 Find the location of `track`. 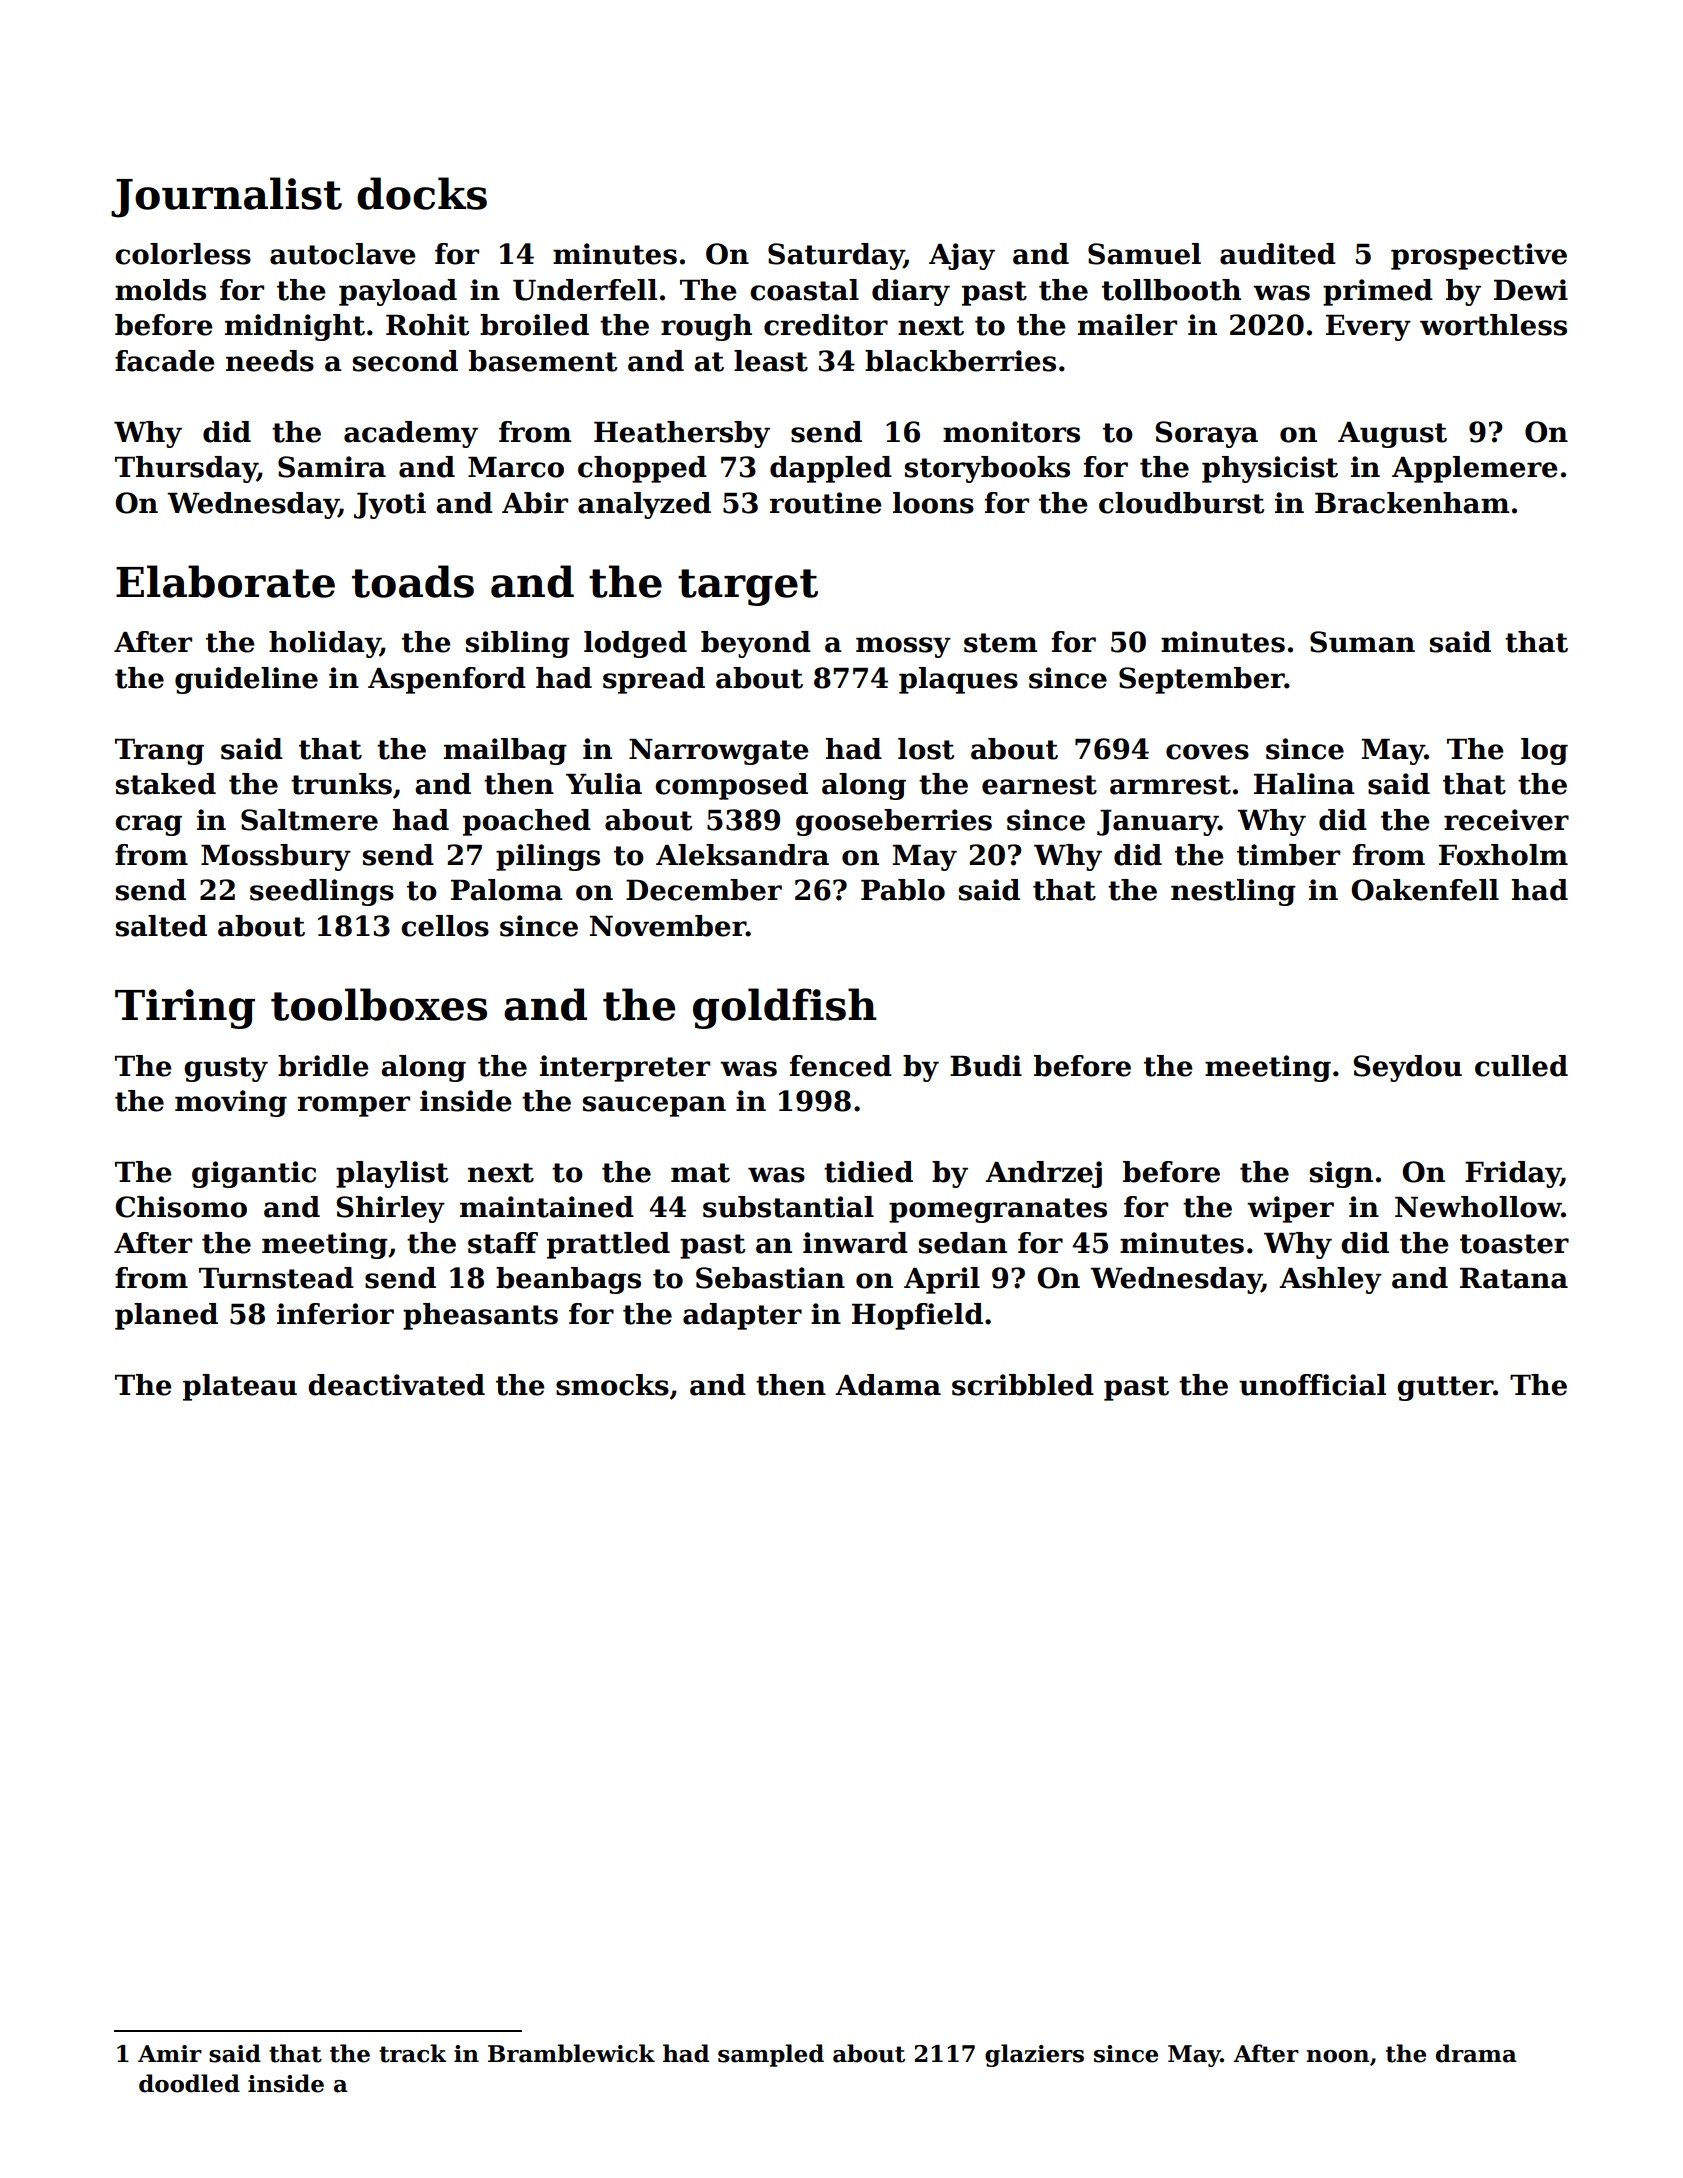

track is located at coordinates (413, 2053).
